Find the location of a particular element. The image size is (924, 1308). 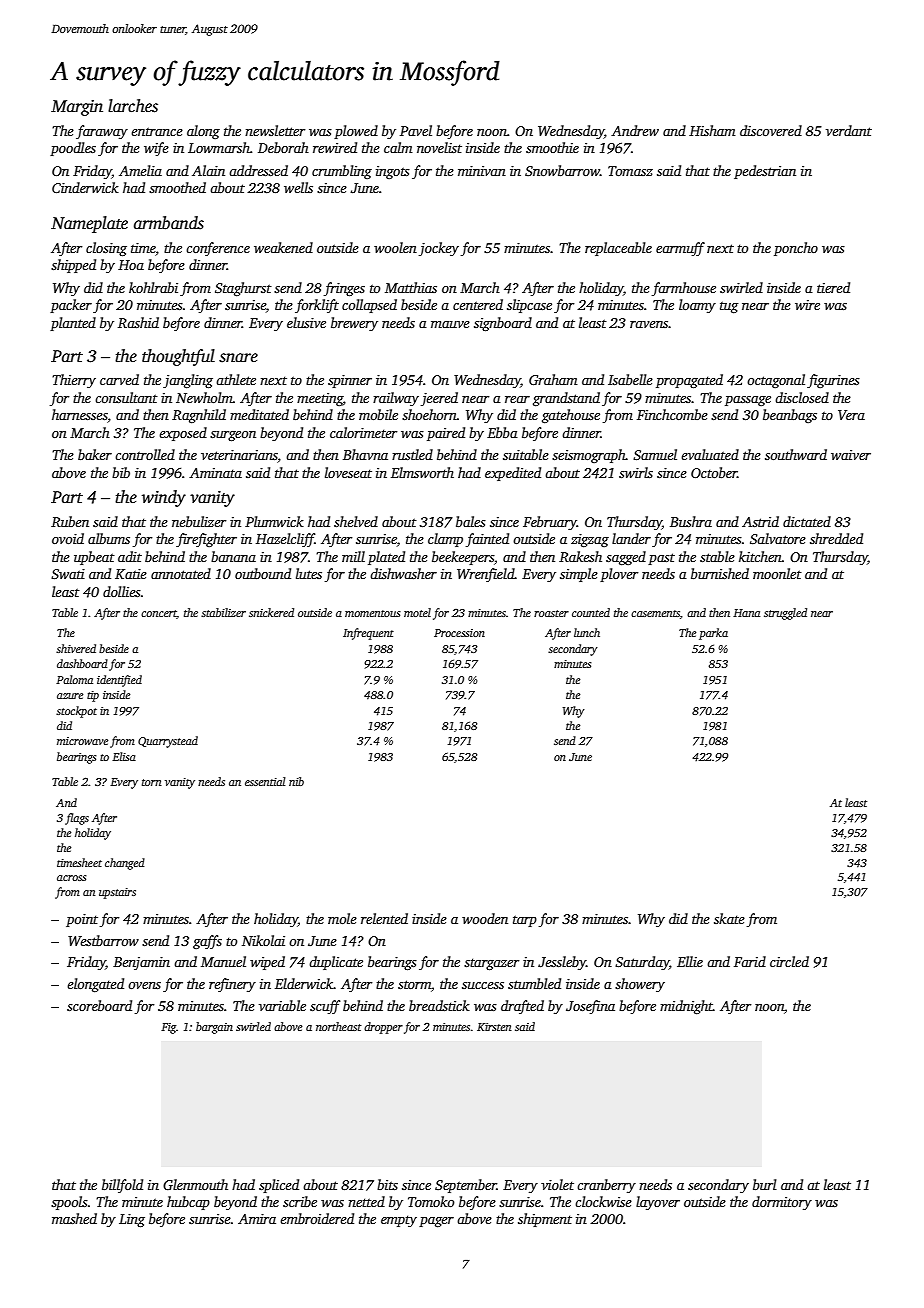

microwave is located at coordinates (82, 741).
